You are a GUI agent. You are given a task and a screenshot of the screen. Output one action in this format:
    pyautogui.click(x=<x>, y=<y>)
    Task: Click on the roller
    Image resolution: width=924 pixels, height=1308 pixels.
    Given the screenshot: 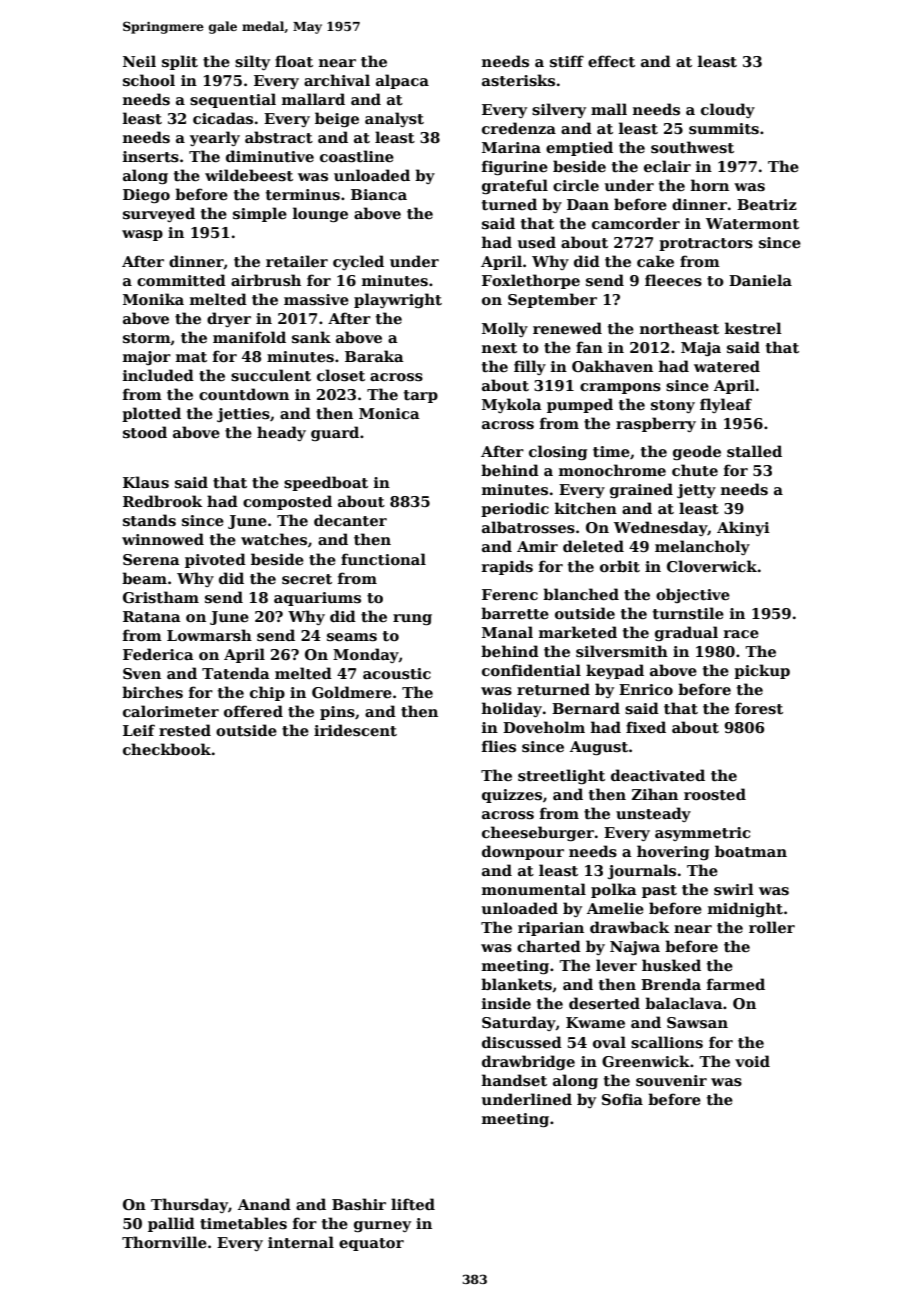 What is the action you would take?
    pyautogui.click(x=772, y=927)
